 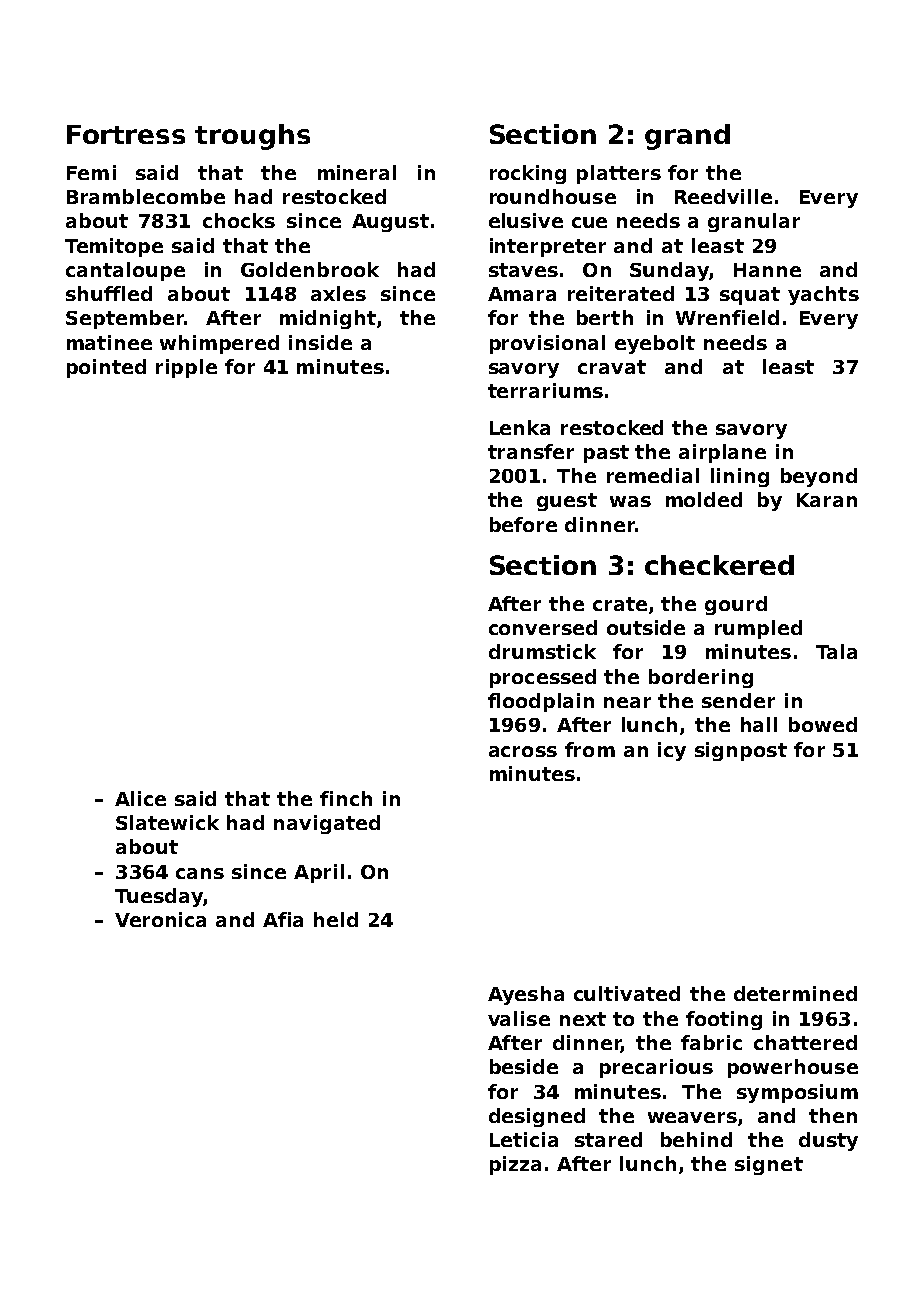 I want to click on conversed, so click(x=543, y=627).
